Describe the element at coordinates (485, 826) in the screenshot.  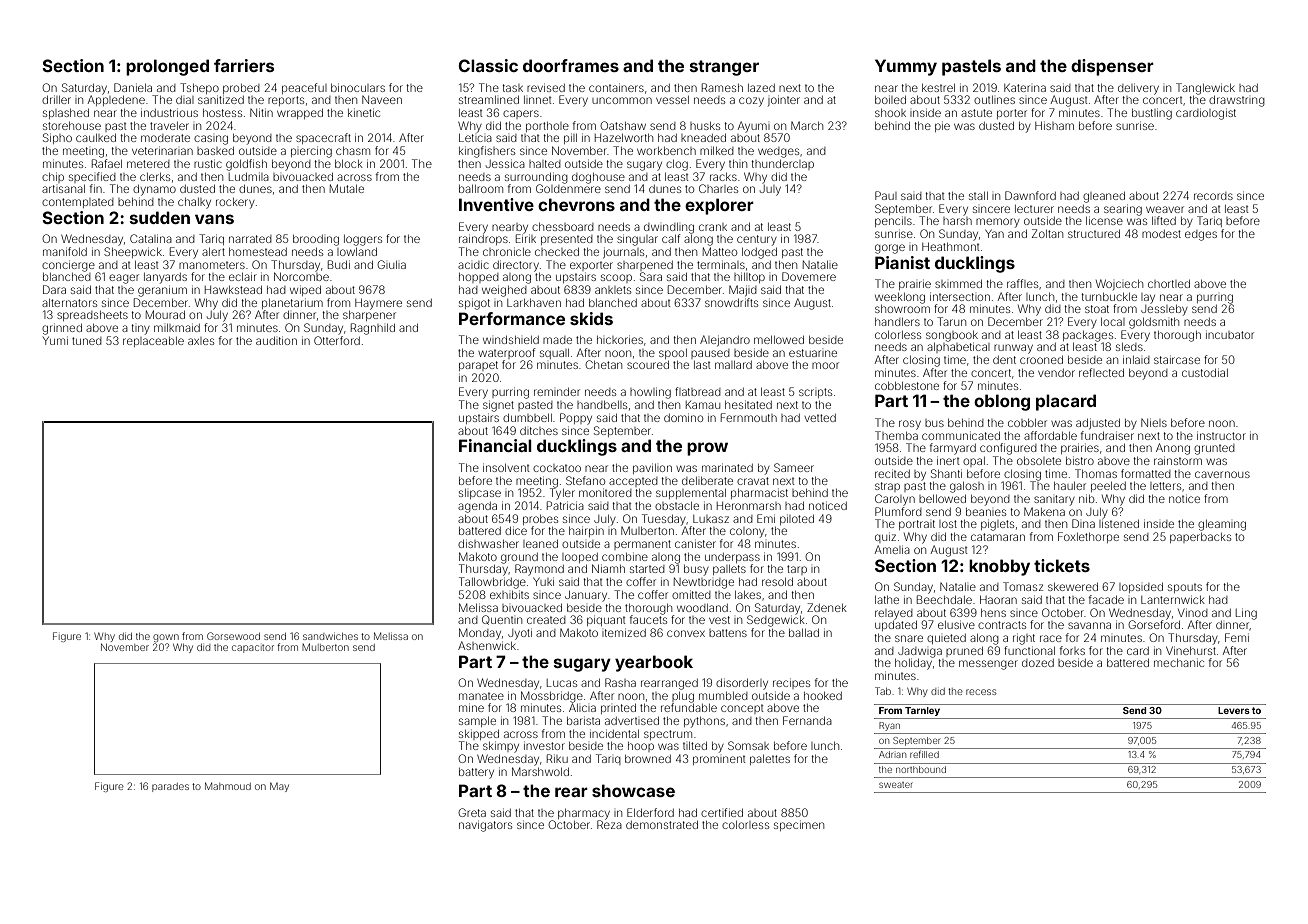
I see `navigators` at that location.
